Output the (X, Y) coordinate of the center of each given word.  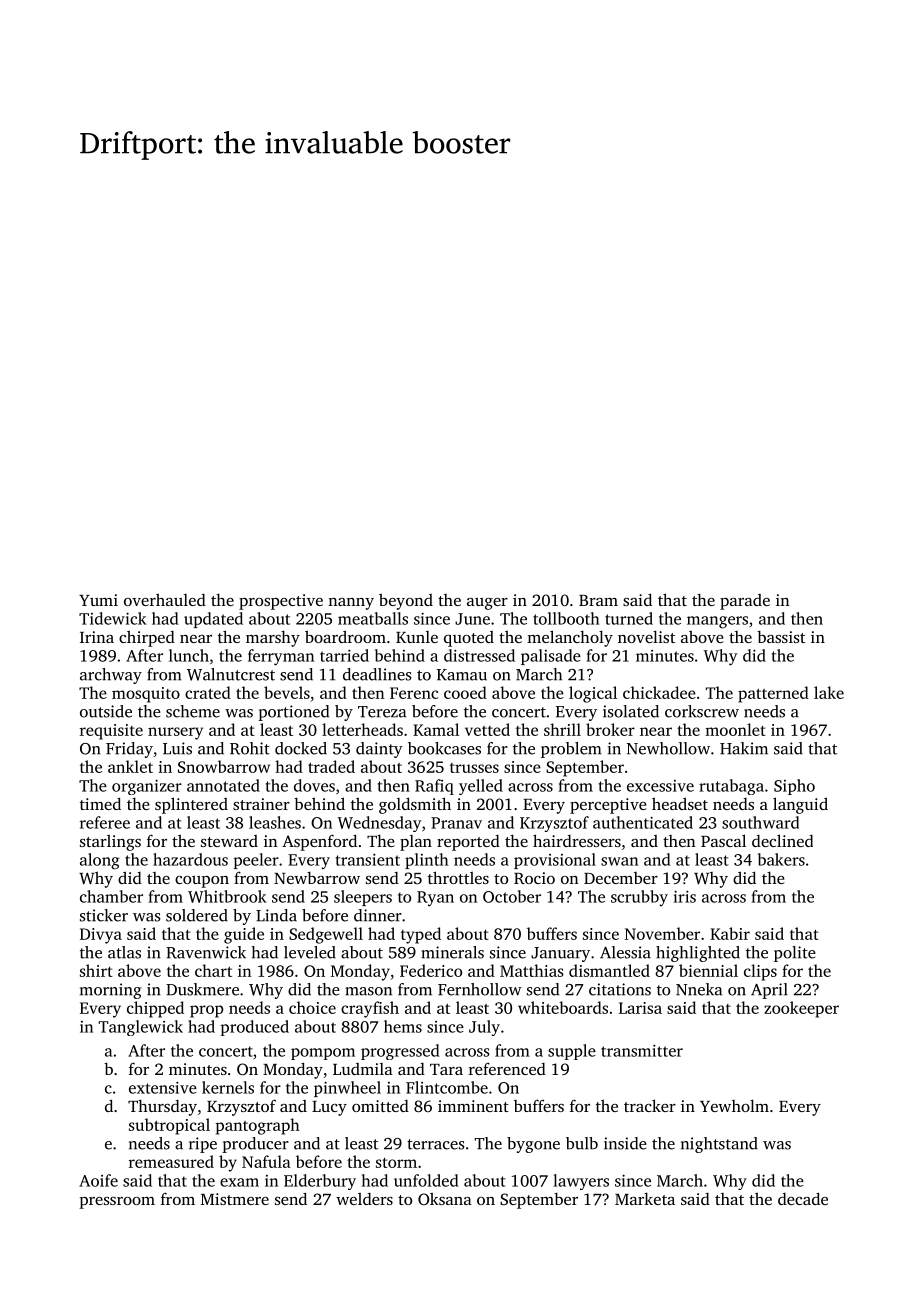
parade (745, 602)
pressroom (117, 1203)
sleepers (363, 898)
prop (206, 1011)
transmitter (642, 1050)
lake (829, 692)
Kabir (730, 933)
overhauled (165, 599)
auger (487, 604)
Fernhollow (480, 989)
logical (593, 694)
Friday (129, 750)
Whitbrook (227, 896)
